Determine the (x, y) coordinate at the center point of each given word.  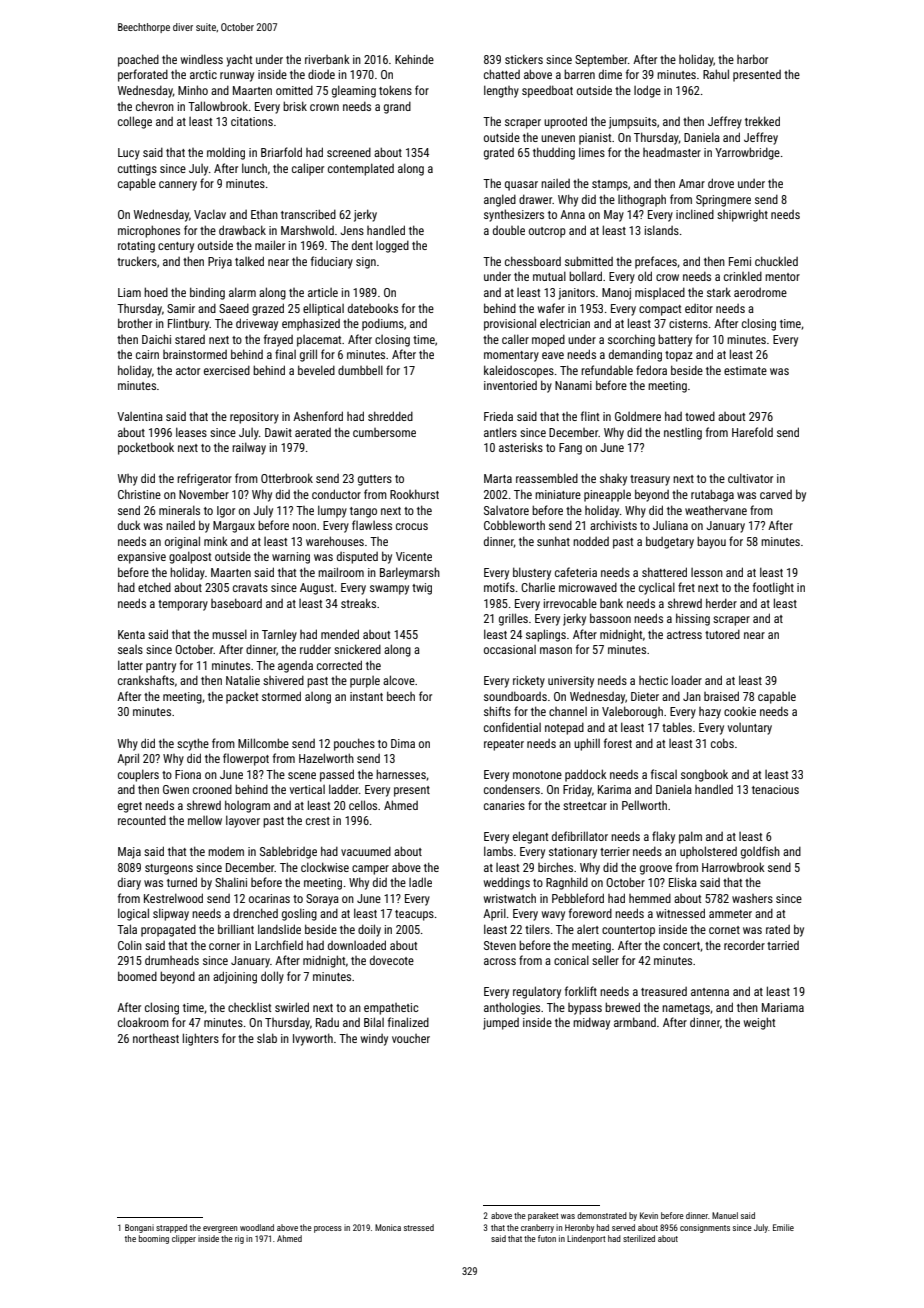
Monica (388, 1227)
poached (138, 60)
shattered (664, 572)
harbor (752, 59)
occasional (510, 649)
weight (759, 1023)
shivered (283, 680)
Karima (614, 789)
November (204, 494)
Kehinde (414, 59)
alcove (399, 680)
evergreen (220, 1229)
